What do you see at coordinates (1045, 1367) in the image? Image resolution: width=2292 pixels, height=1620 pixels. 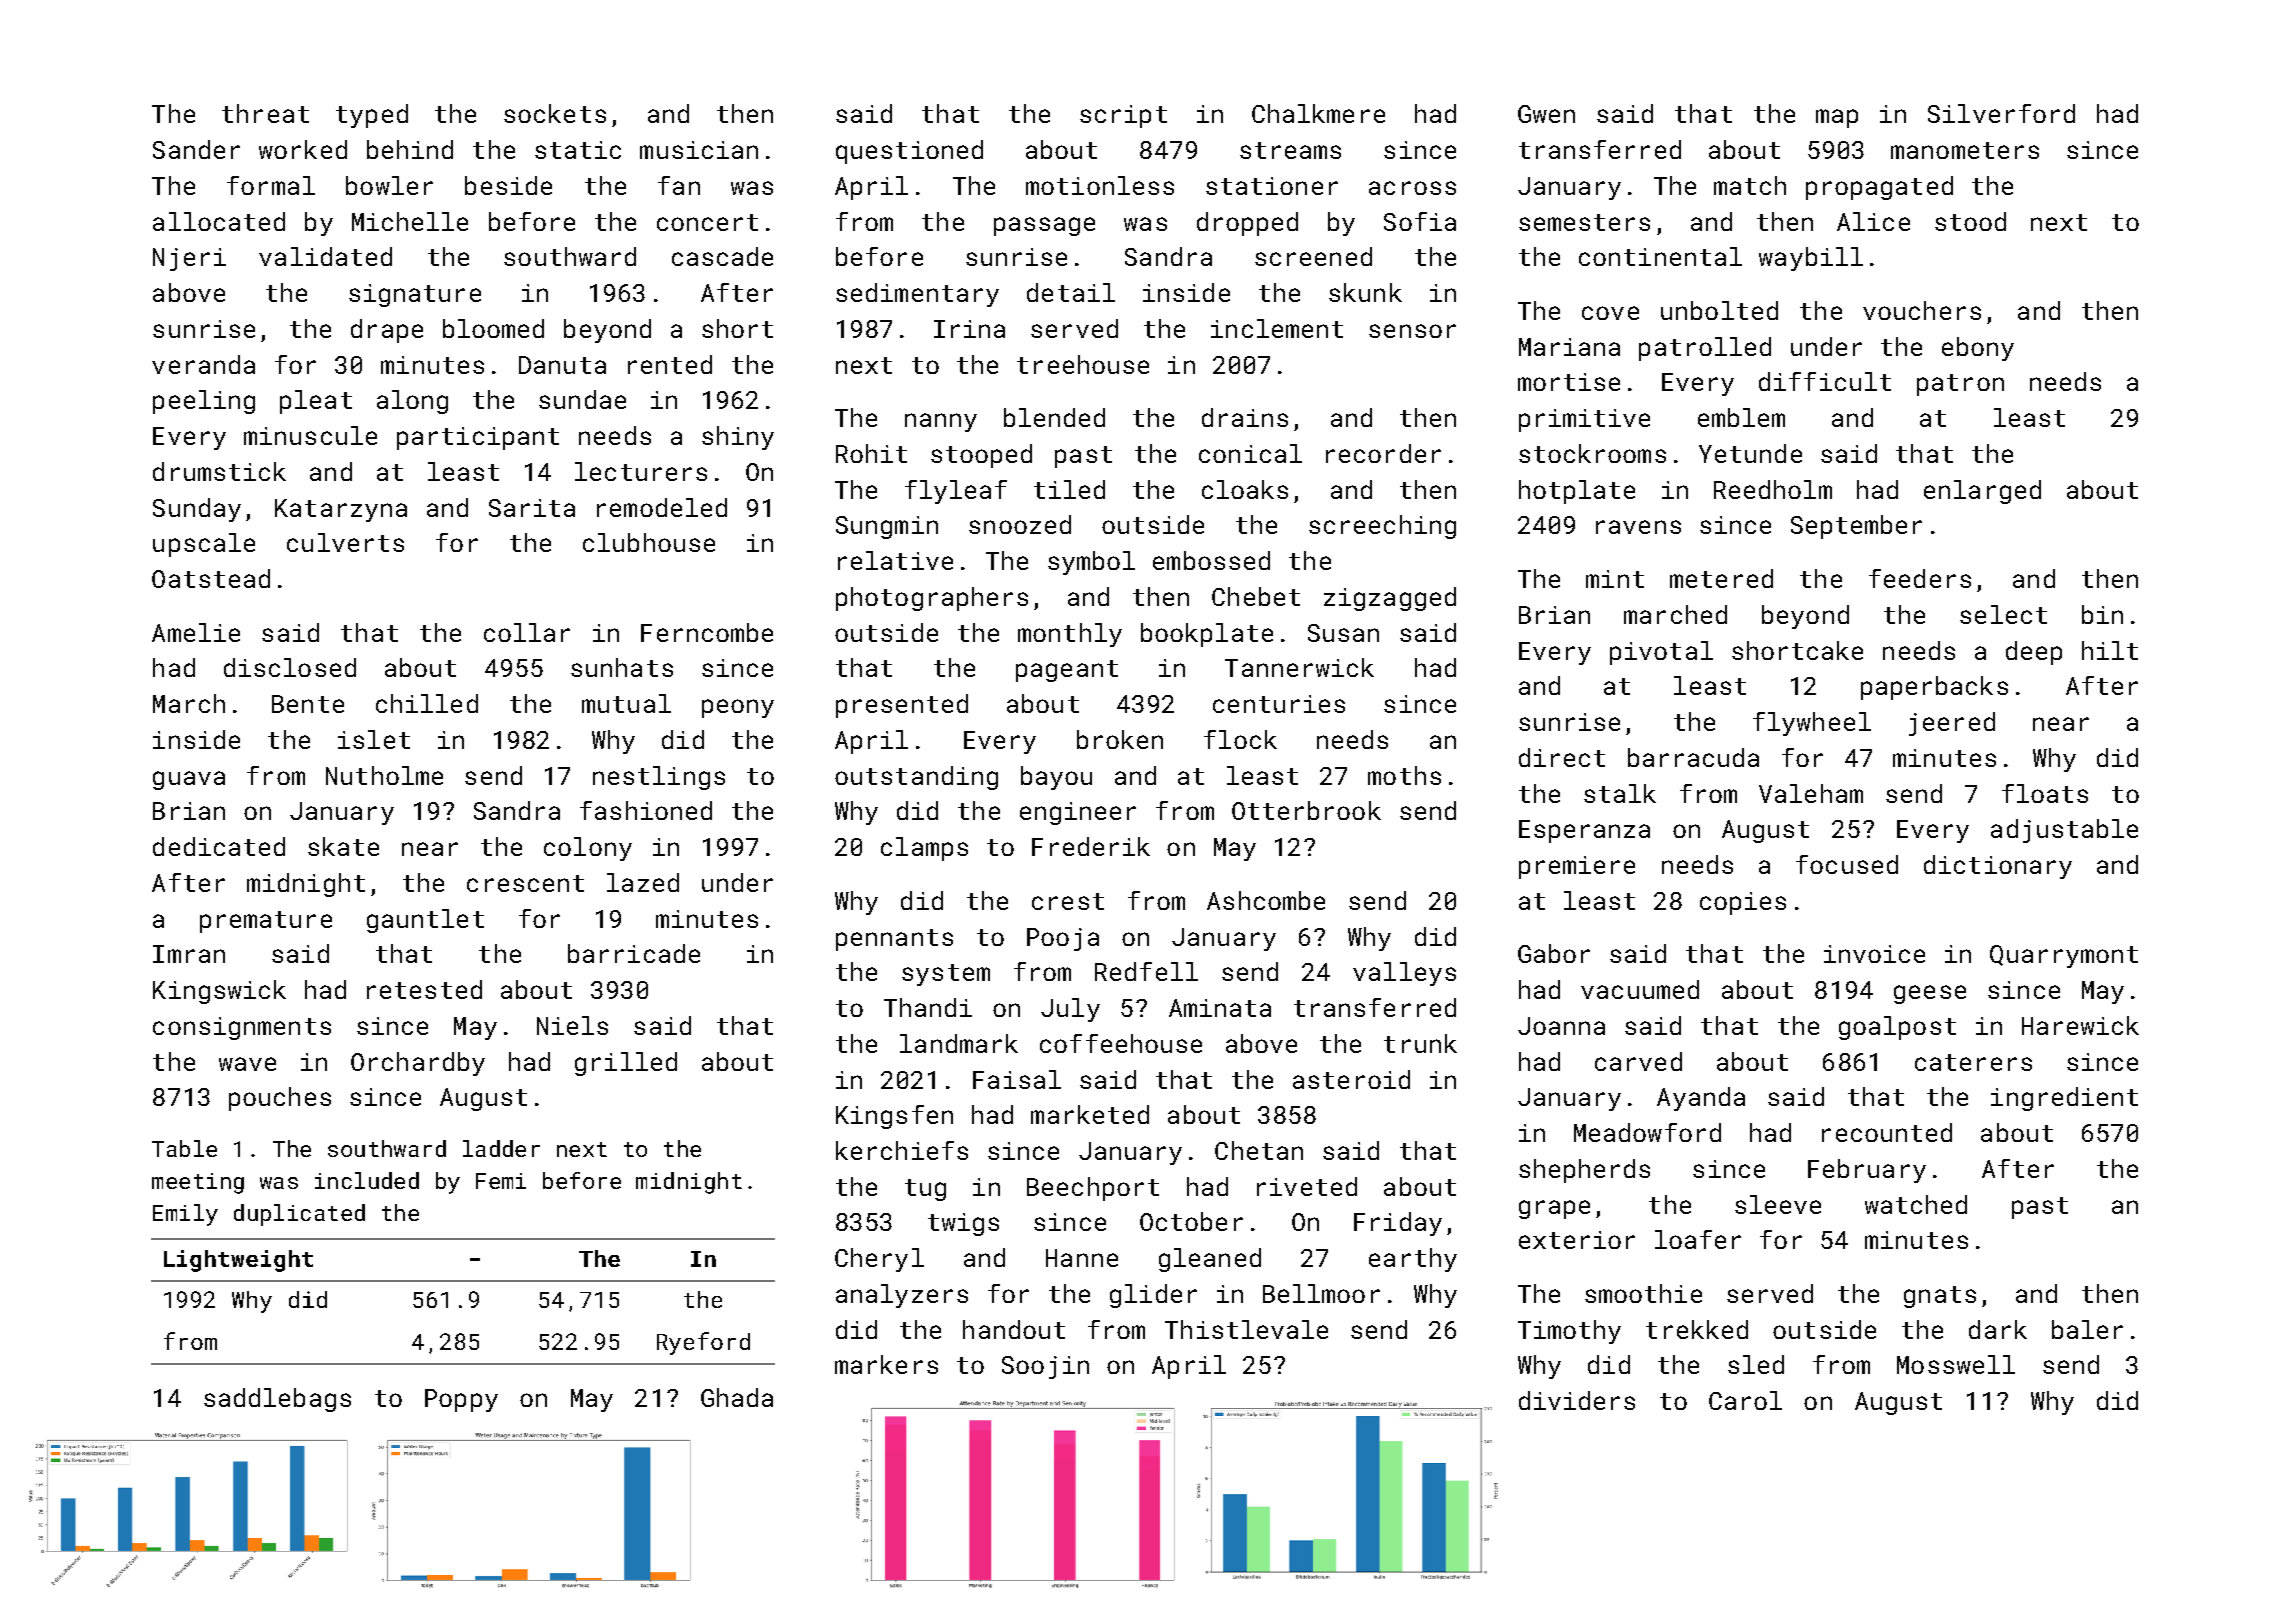 I see `Soojin` at bounding box center [1045, 1367].
